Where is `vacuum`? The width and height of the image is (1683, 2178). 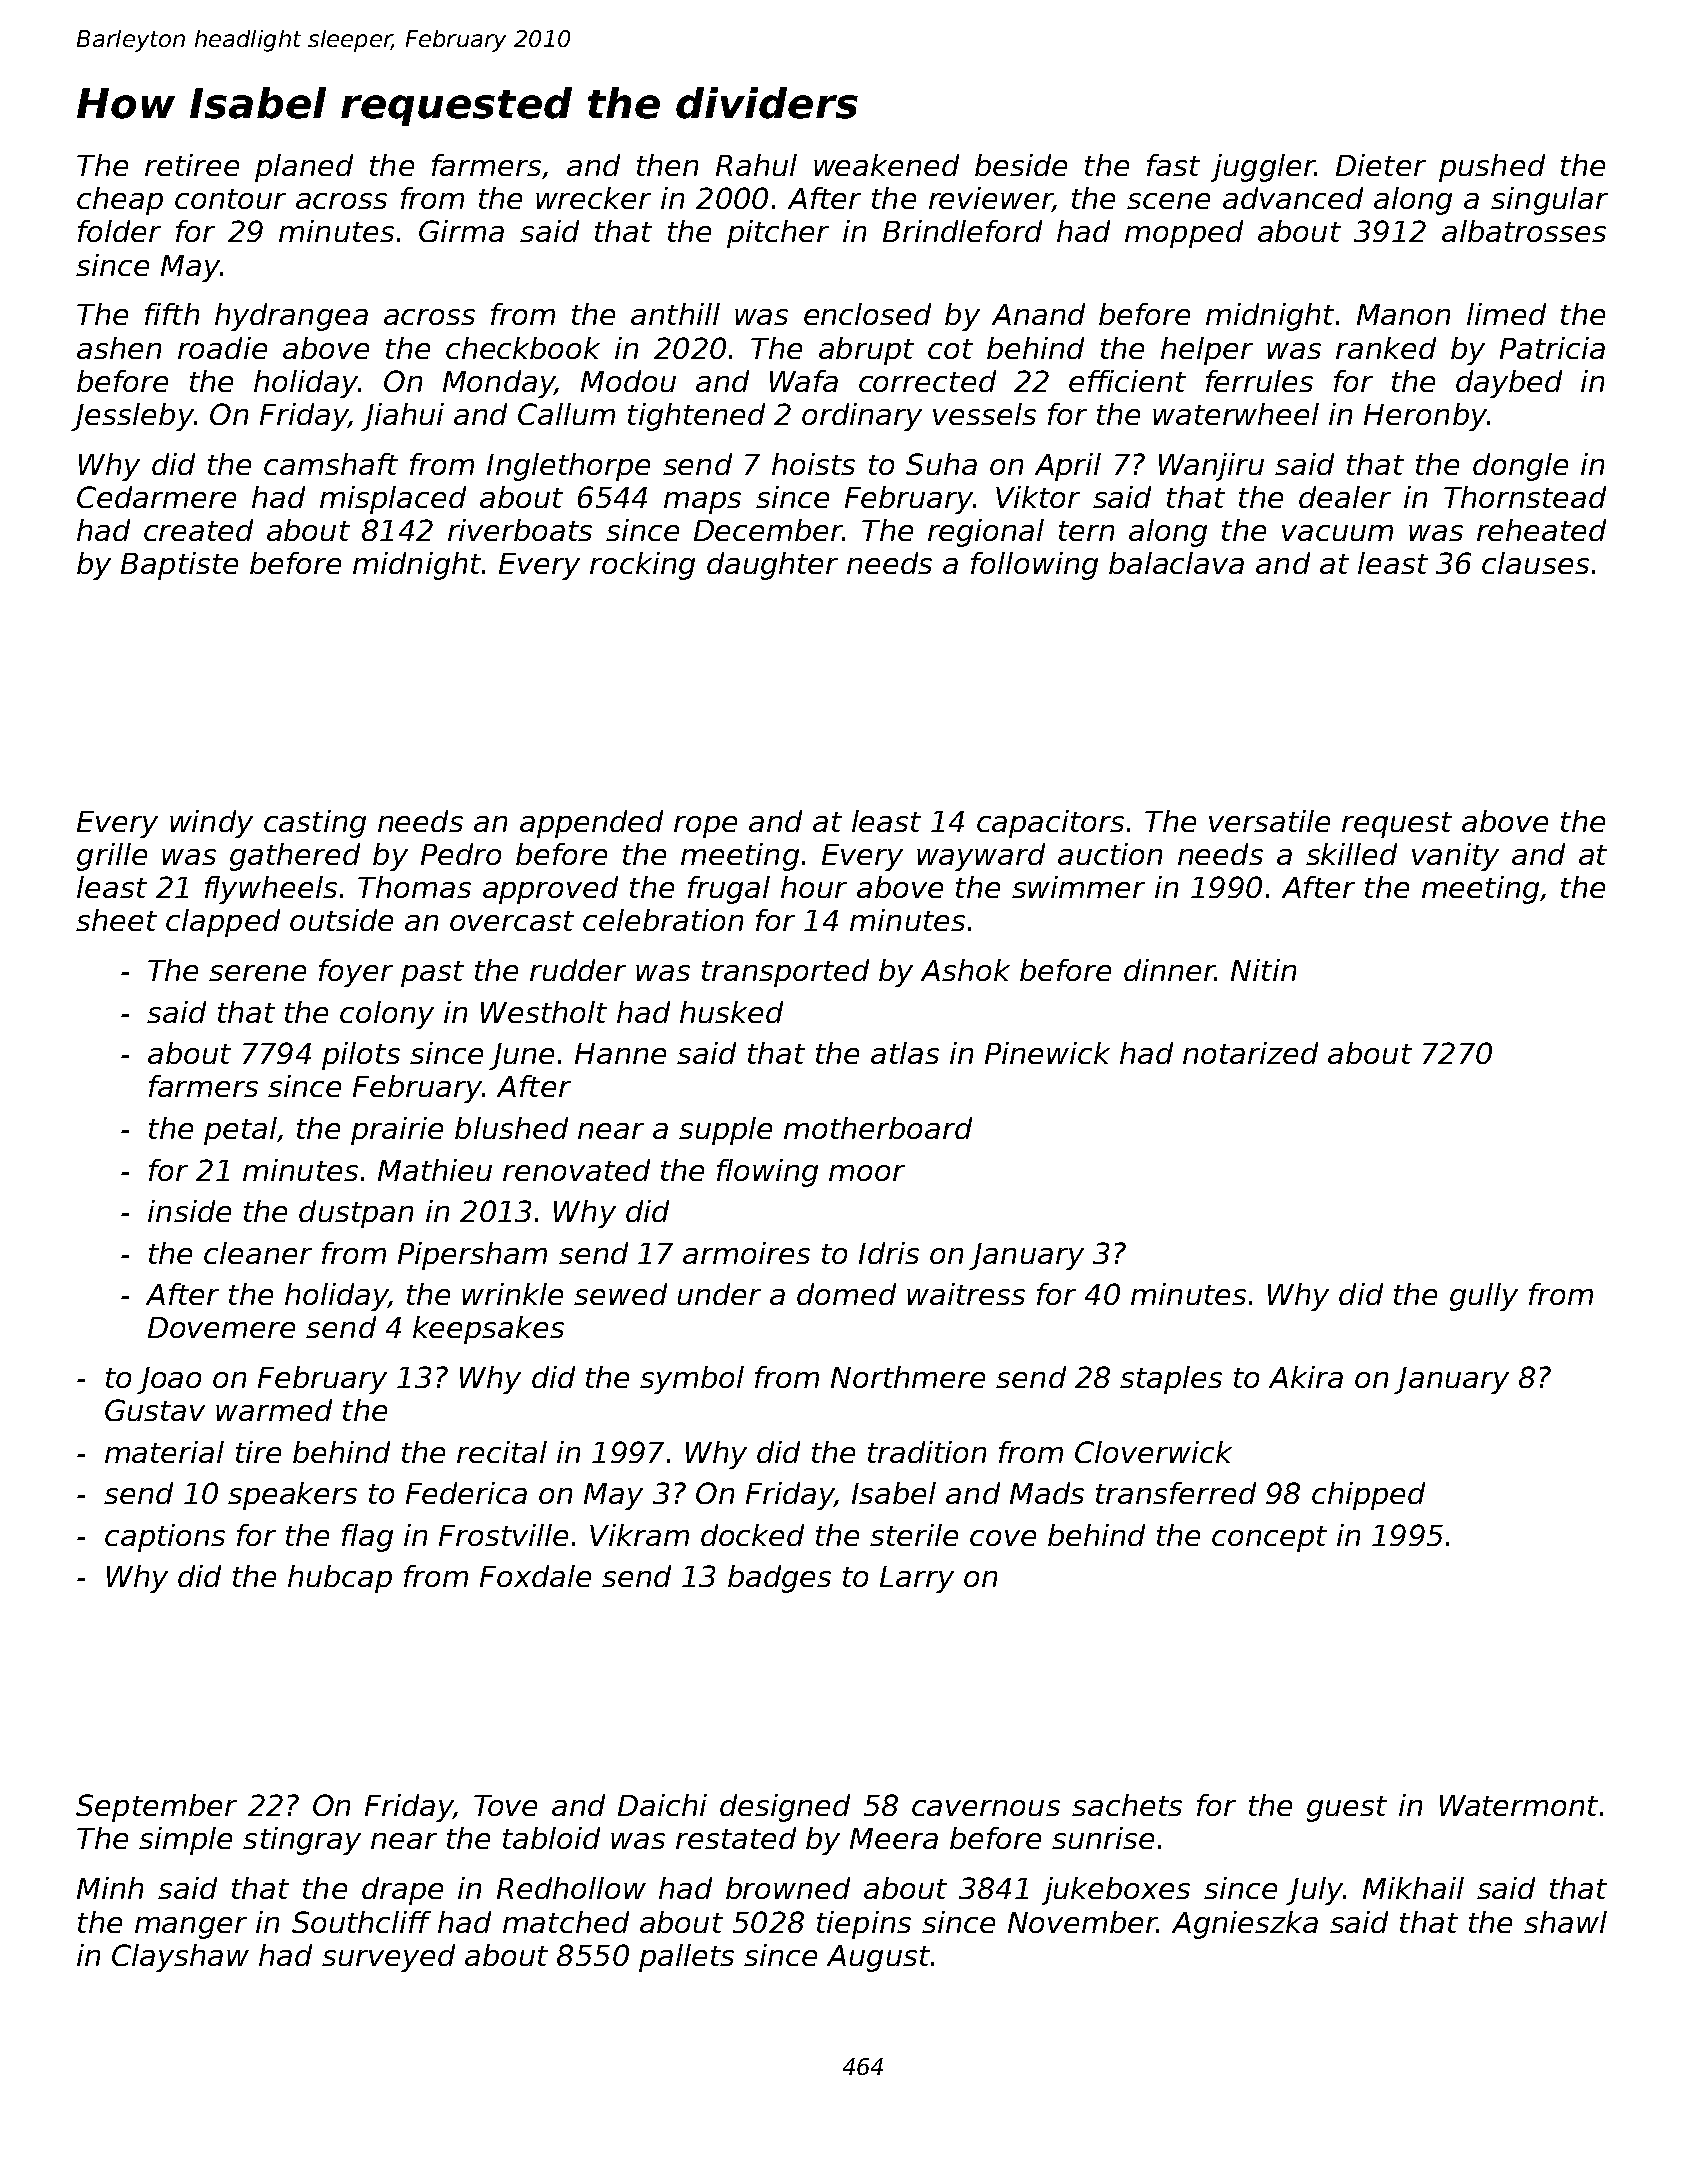
vacuum is located at coordinates (1337, 533).
